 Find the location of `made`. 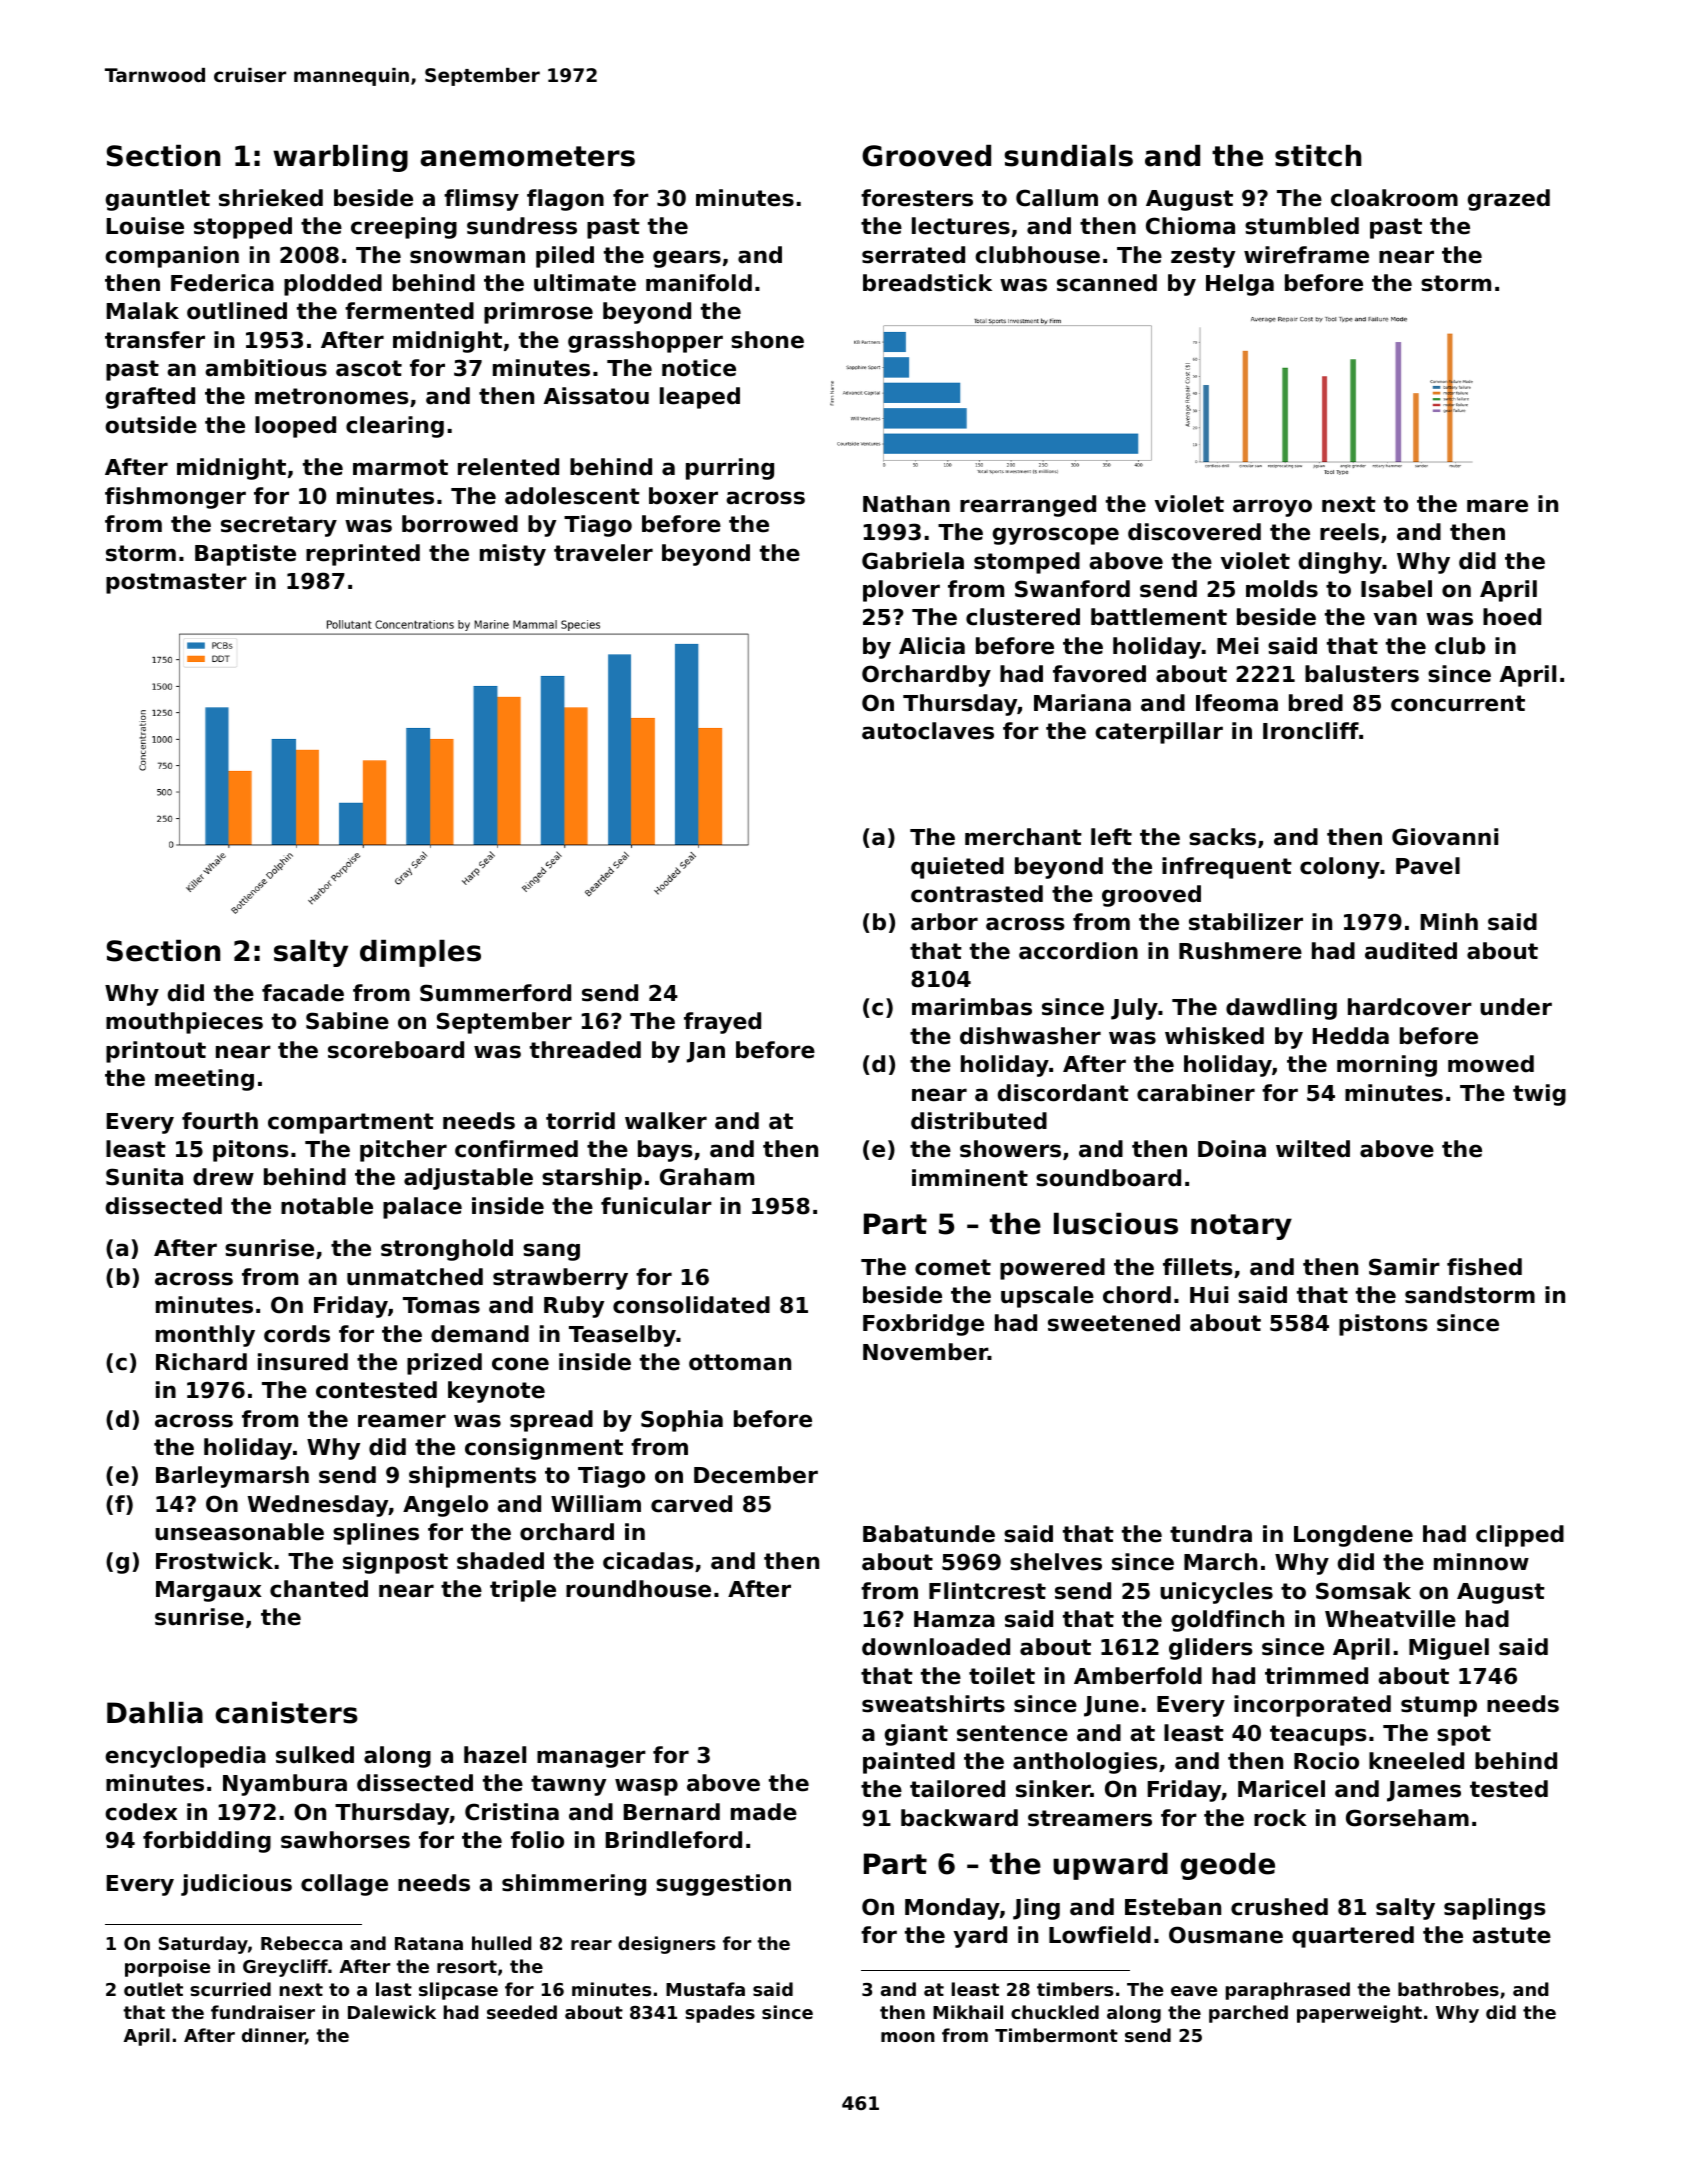

made is located at coordinates (764, 1812).
